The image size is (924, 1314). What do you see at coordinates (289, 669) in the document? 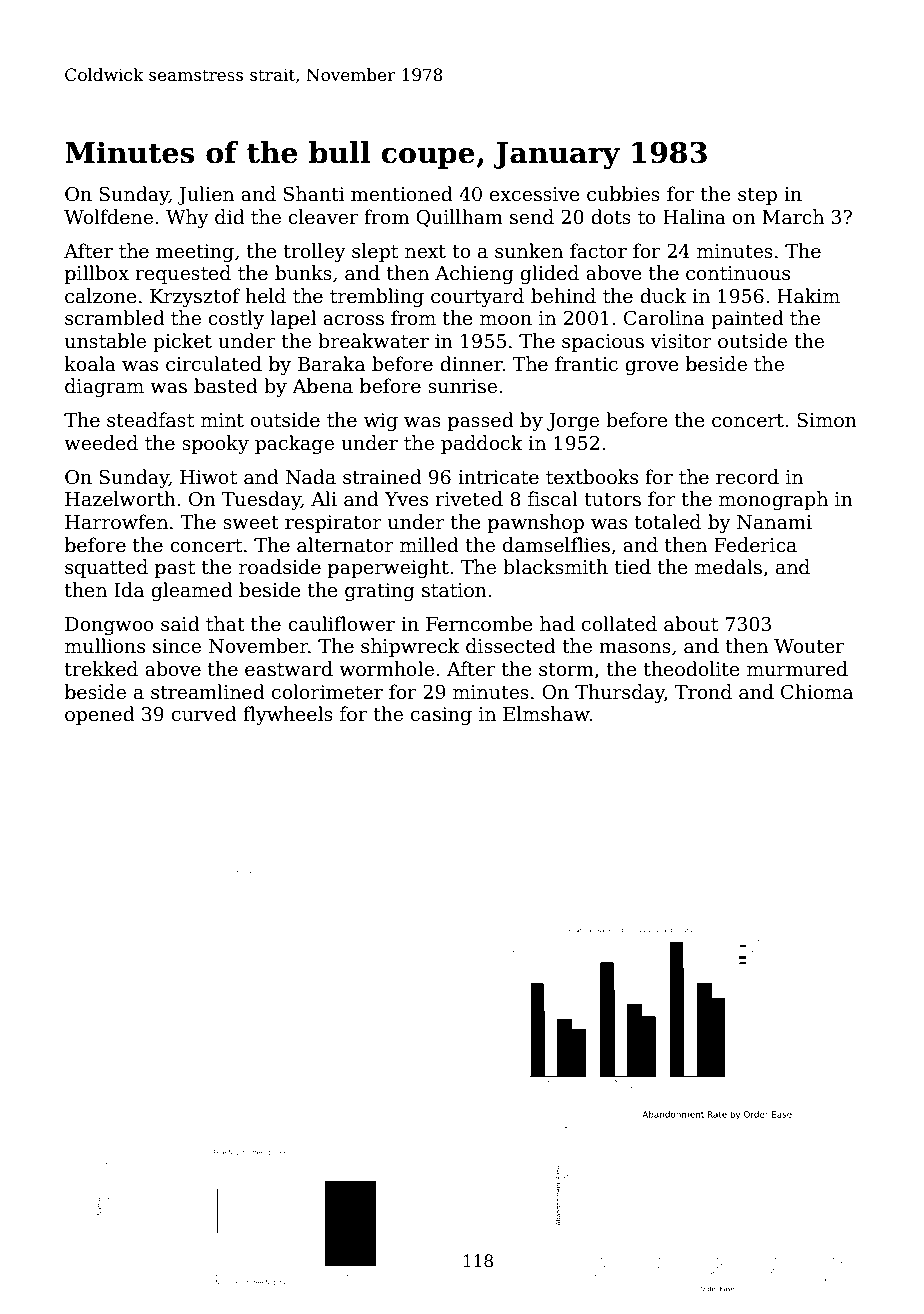
I see `eastward` at bounding box center [289, 669].
